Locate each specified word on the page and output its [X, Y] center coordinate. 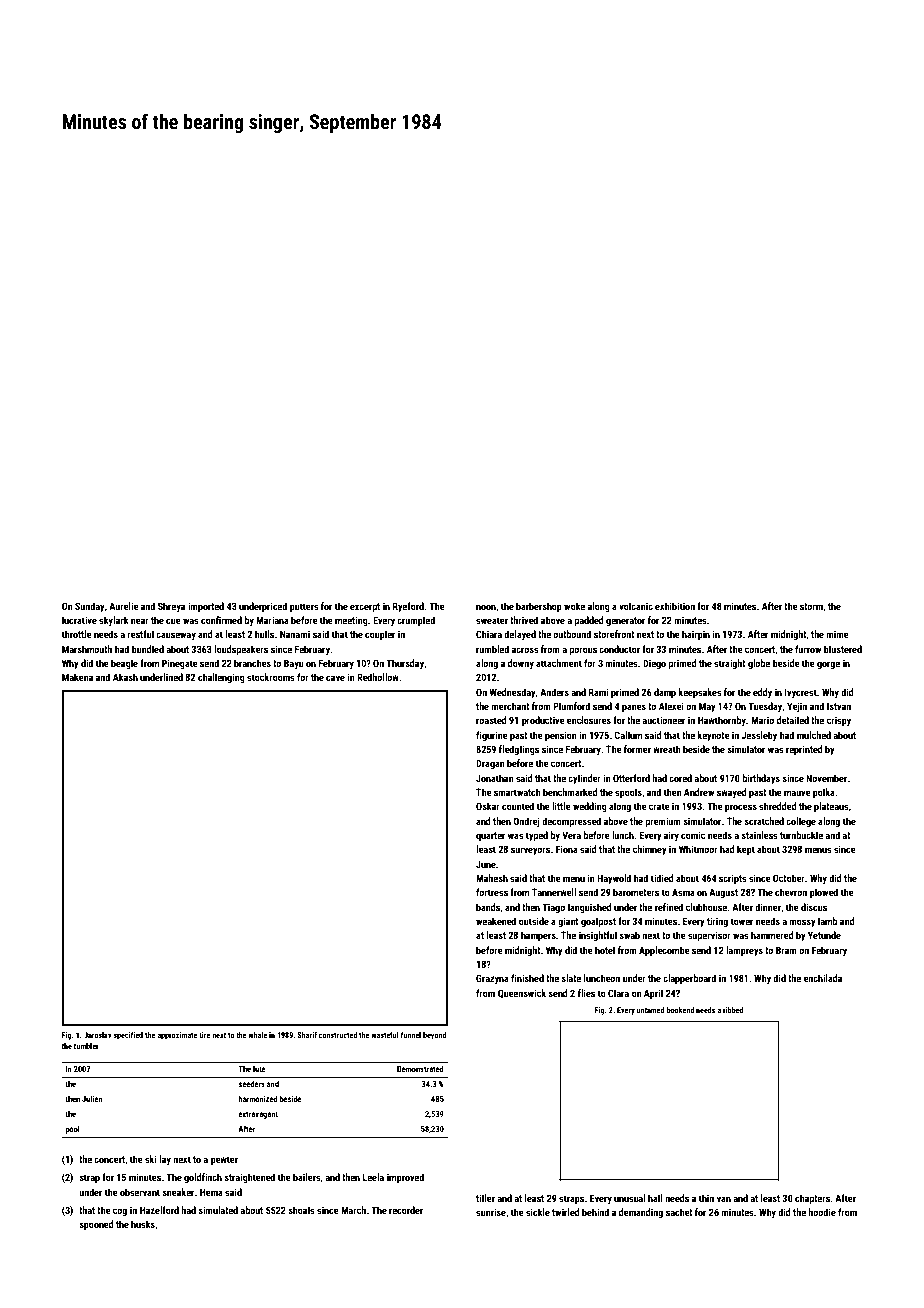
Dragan [490, 764]
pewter [224, 1160]
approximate [177, 1036]
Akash [125, 677]
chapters [812, 1199]
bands [488, 907]
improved [405, 1178]
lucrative [79, 620]
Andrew [699, 792]
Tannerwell [554, 892]
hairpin [696, 635]
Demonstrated [420, 1069]
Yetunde [824, 935]
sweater [492, 620]
